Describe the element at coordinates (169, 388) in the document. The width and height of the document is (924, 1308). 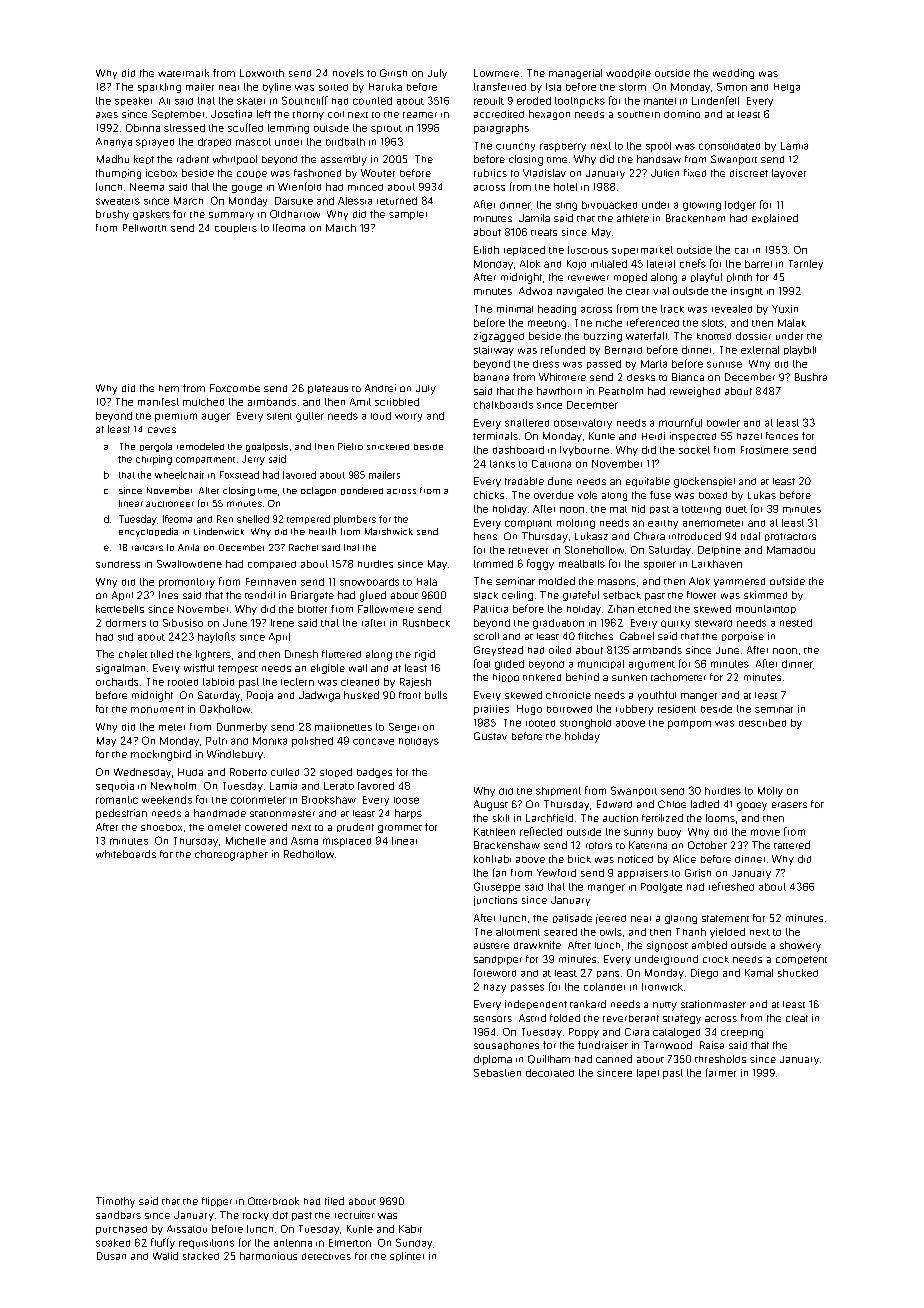
I see `hem` at that location.
